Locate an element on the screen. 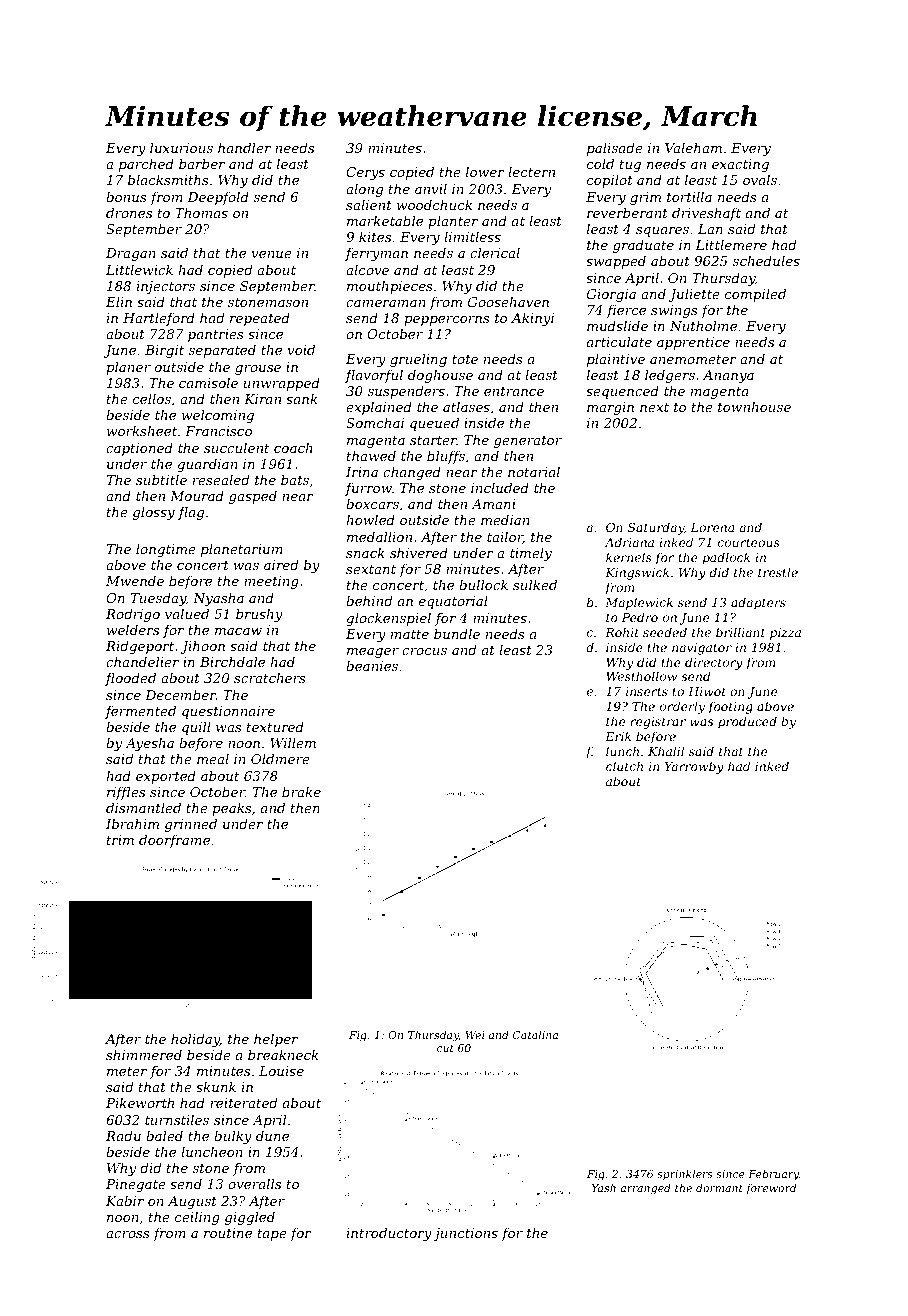 The height and width of the screenshot is (1316, 908). routine is located at coordinates (228, 1233).
